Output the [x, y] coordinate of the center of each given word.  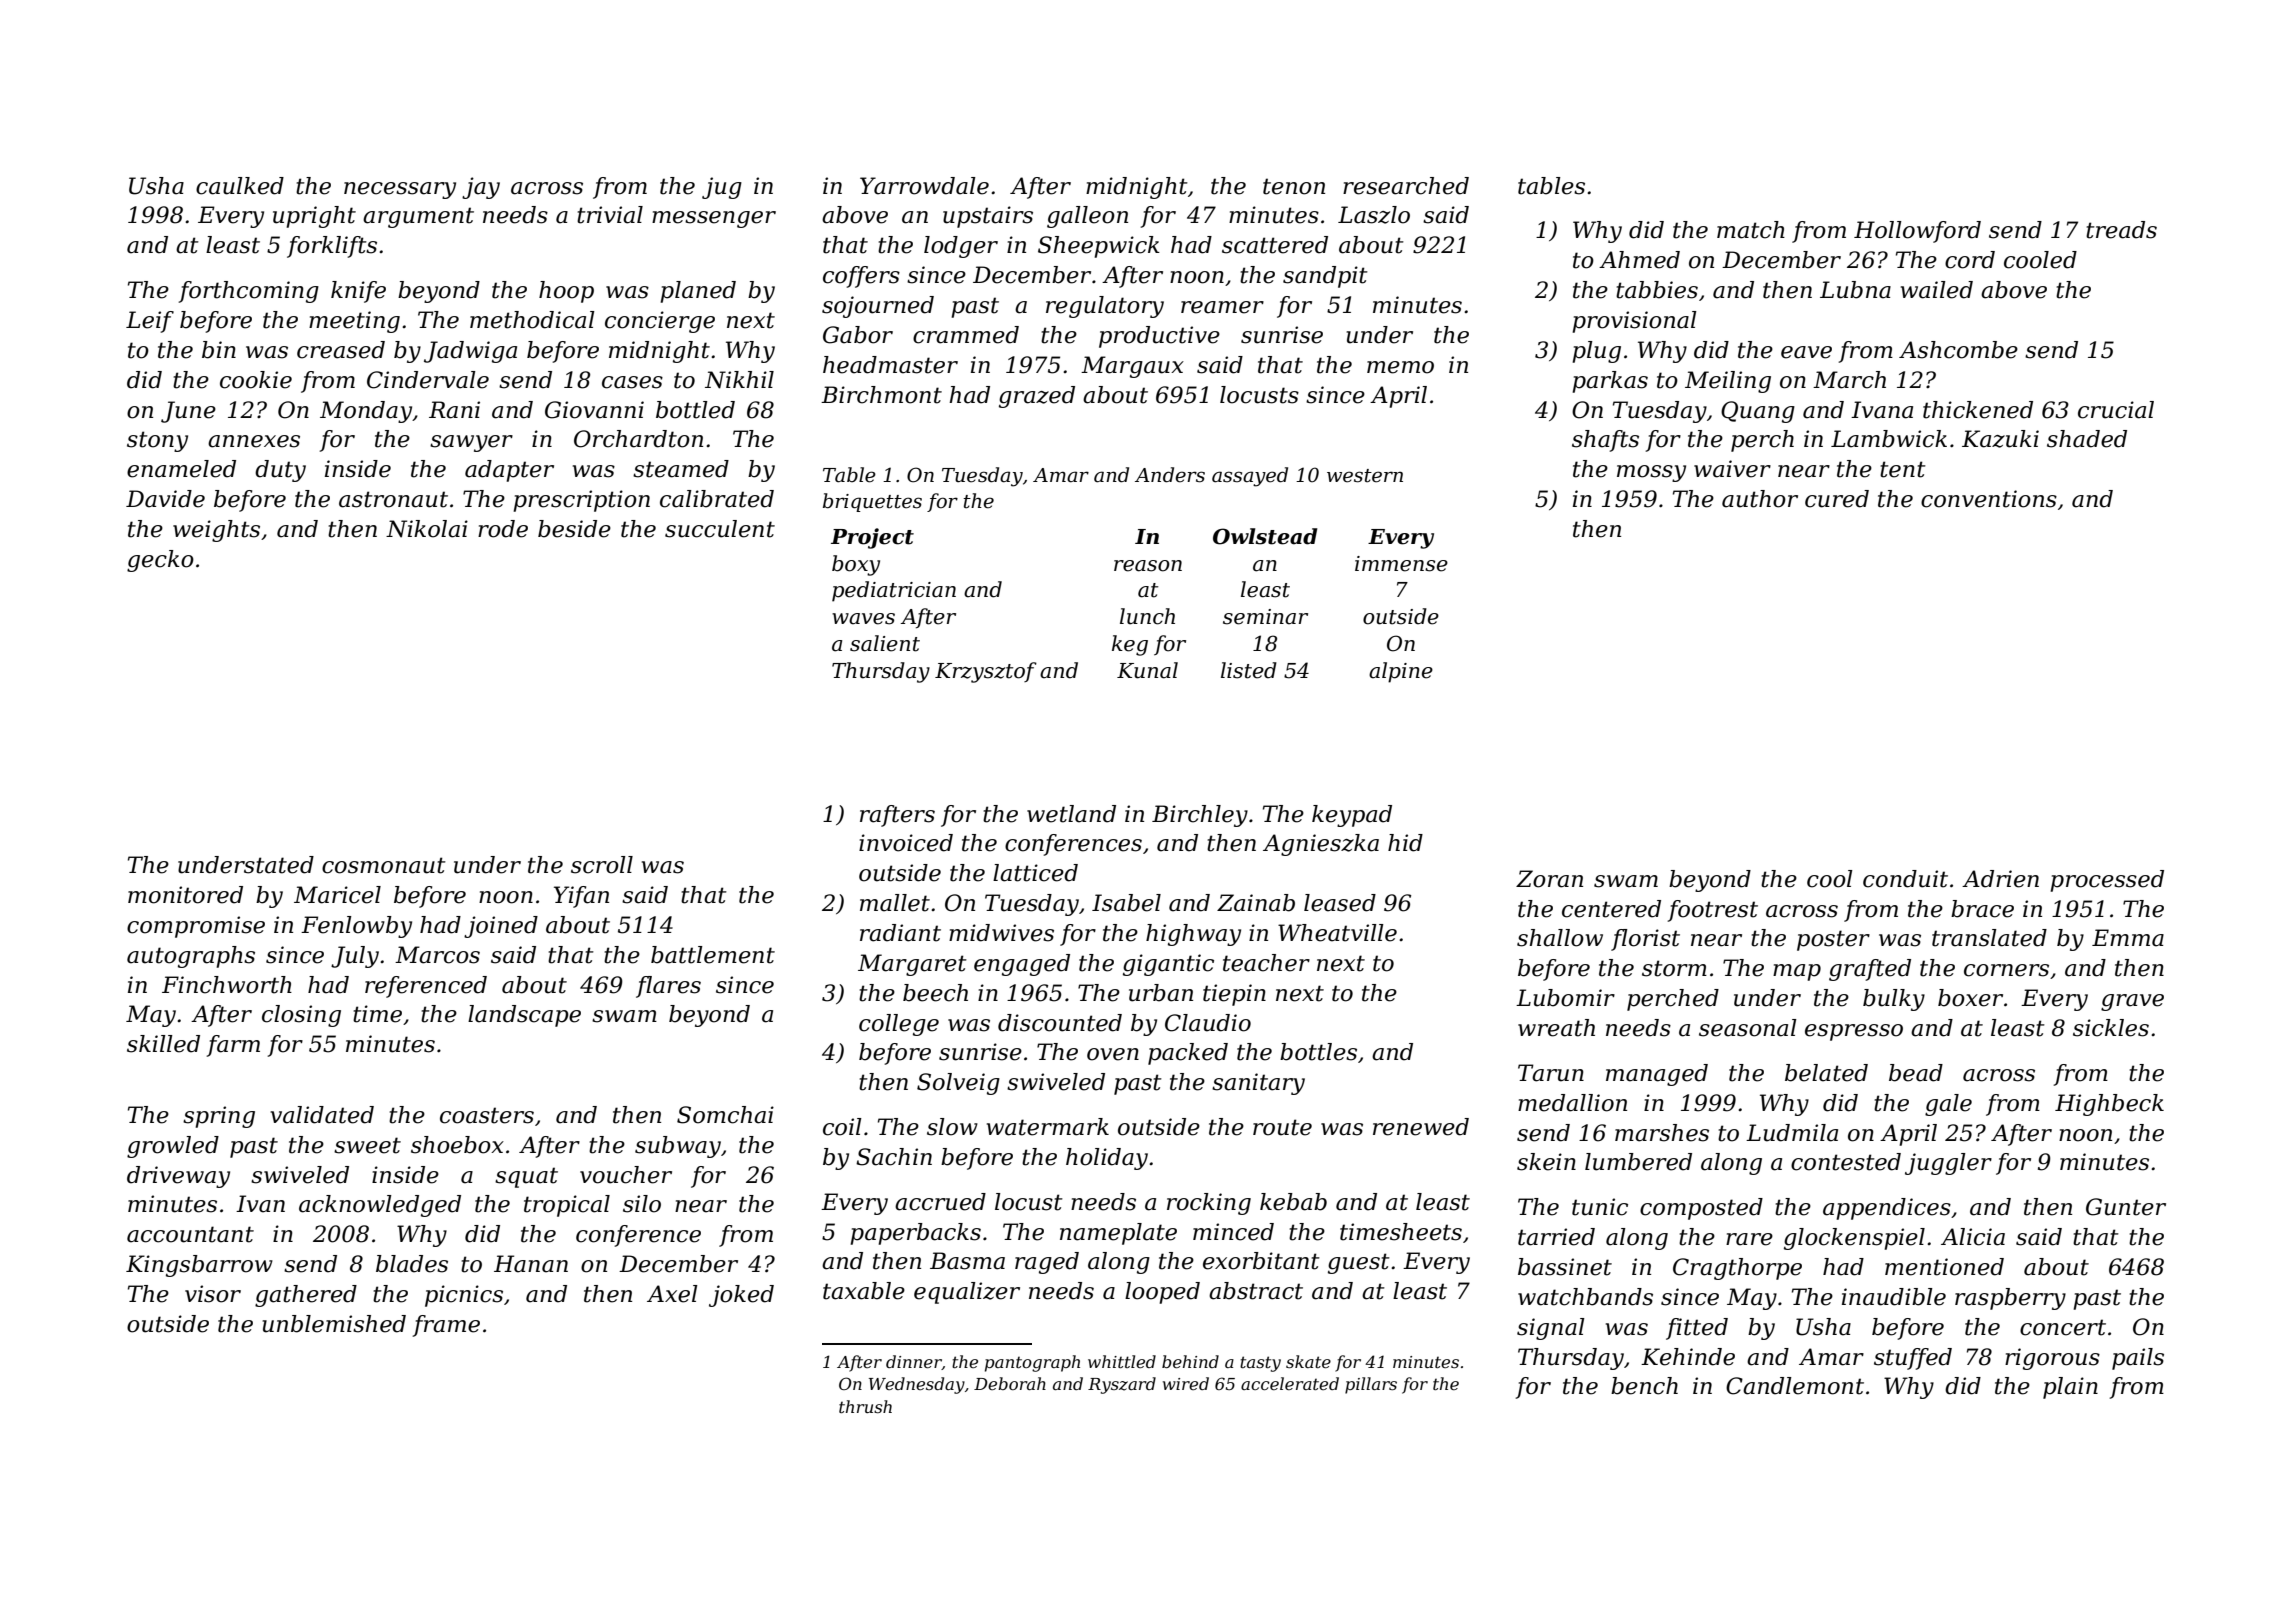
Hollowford [1917, 232]
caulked [240, 186]
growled [173, 1147]
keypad [1352, 816]
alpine [1401, 672]
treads [2121, 230]
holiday [1107, 1159]
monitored [185, 895]
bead [1916, 1073]
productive [1159, 337]
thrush [865, 1406]
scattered [1275, 245]
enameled [181, 469]
